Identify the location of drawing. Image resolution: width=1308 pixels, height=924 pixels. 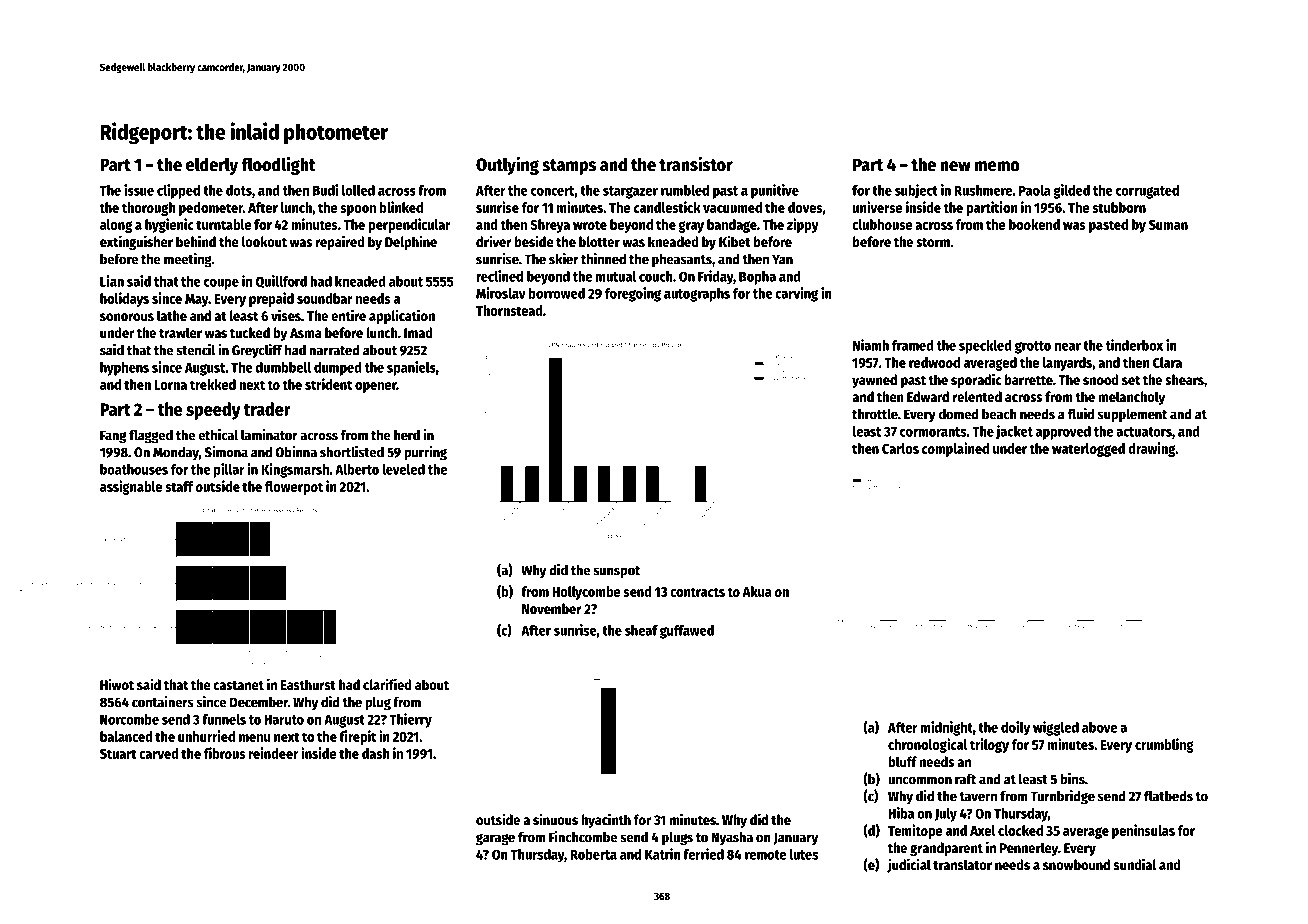
(1152, 449).
